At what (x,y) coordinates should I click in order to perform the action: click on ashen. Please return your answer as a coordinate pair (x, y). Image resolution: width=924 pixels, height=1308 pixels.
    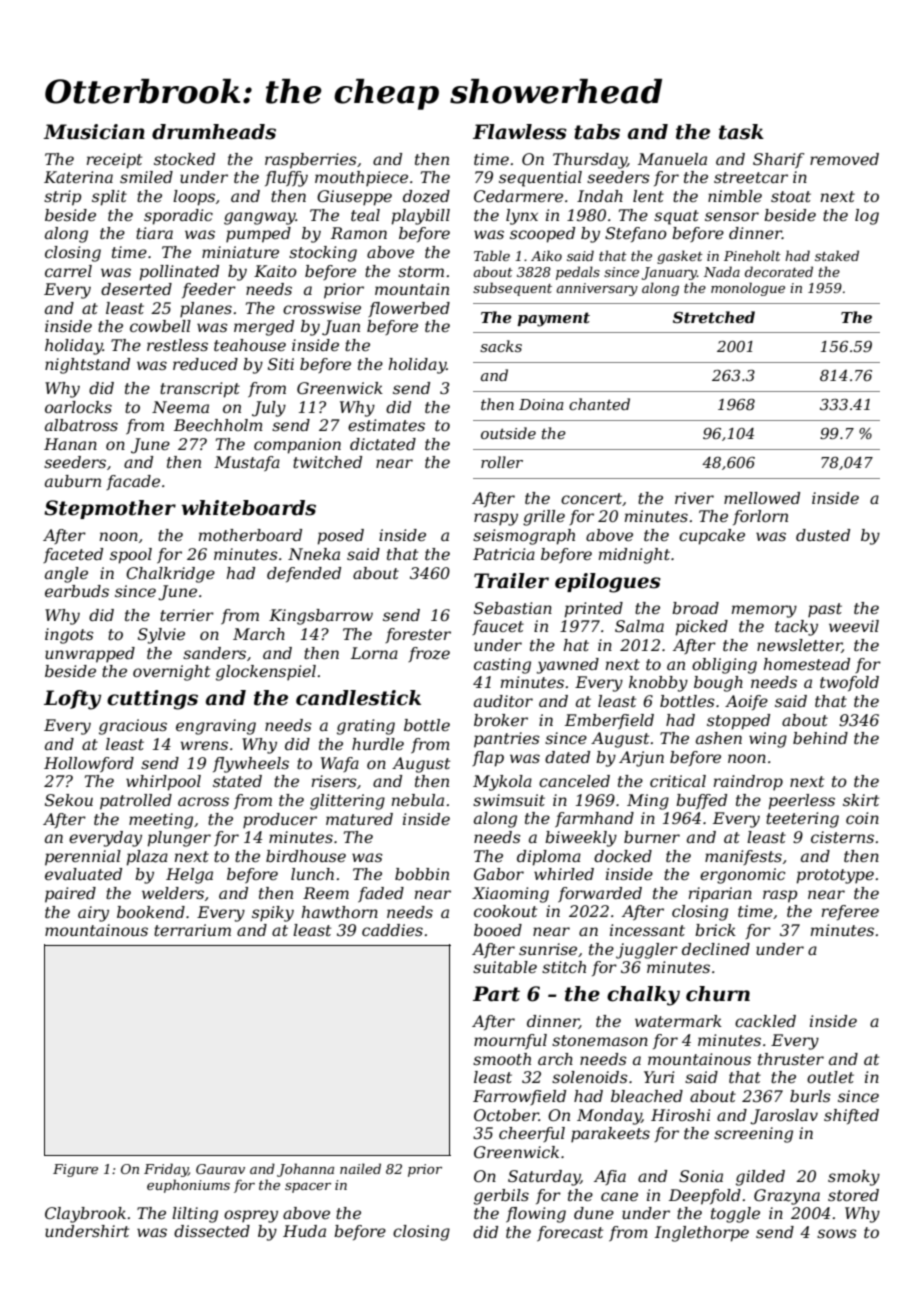
    Looking at the image, I should click on (719, 738).
